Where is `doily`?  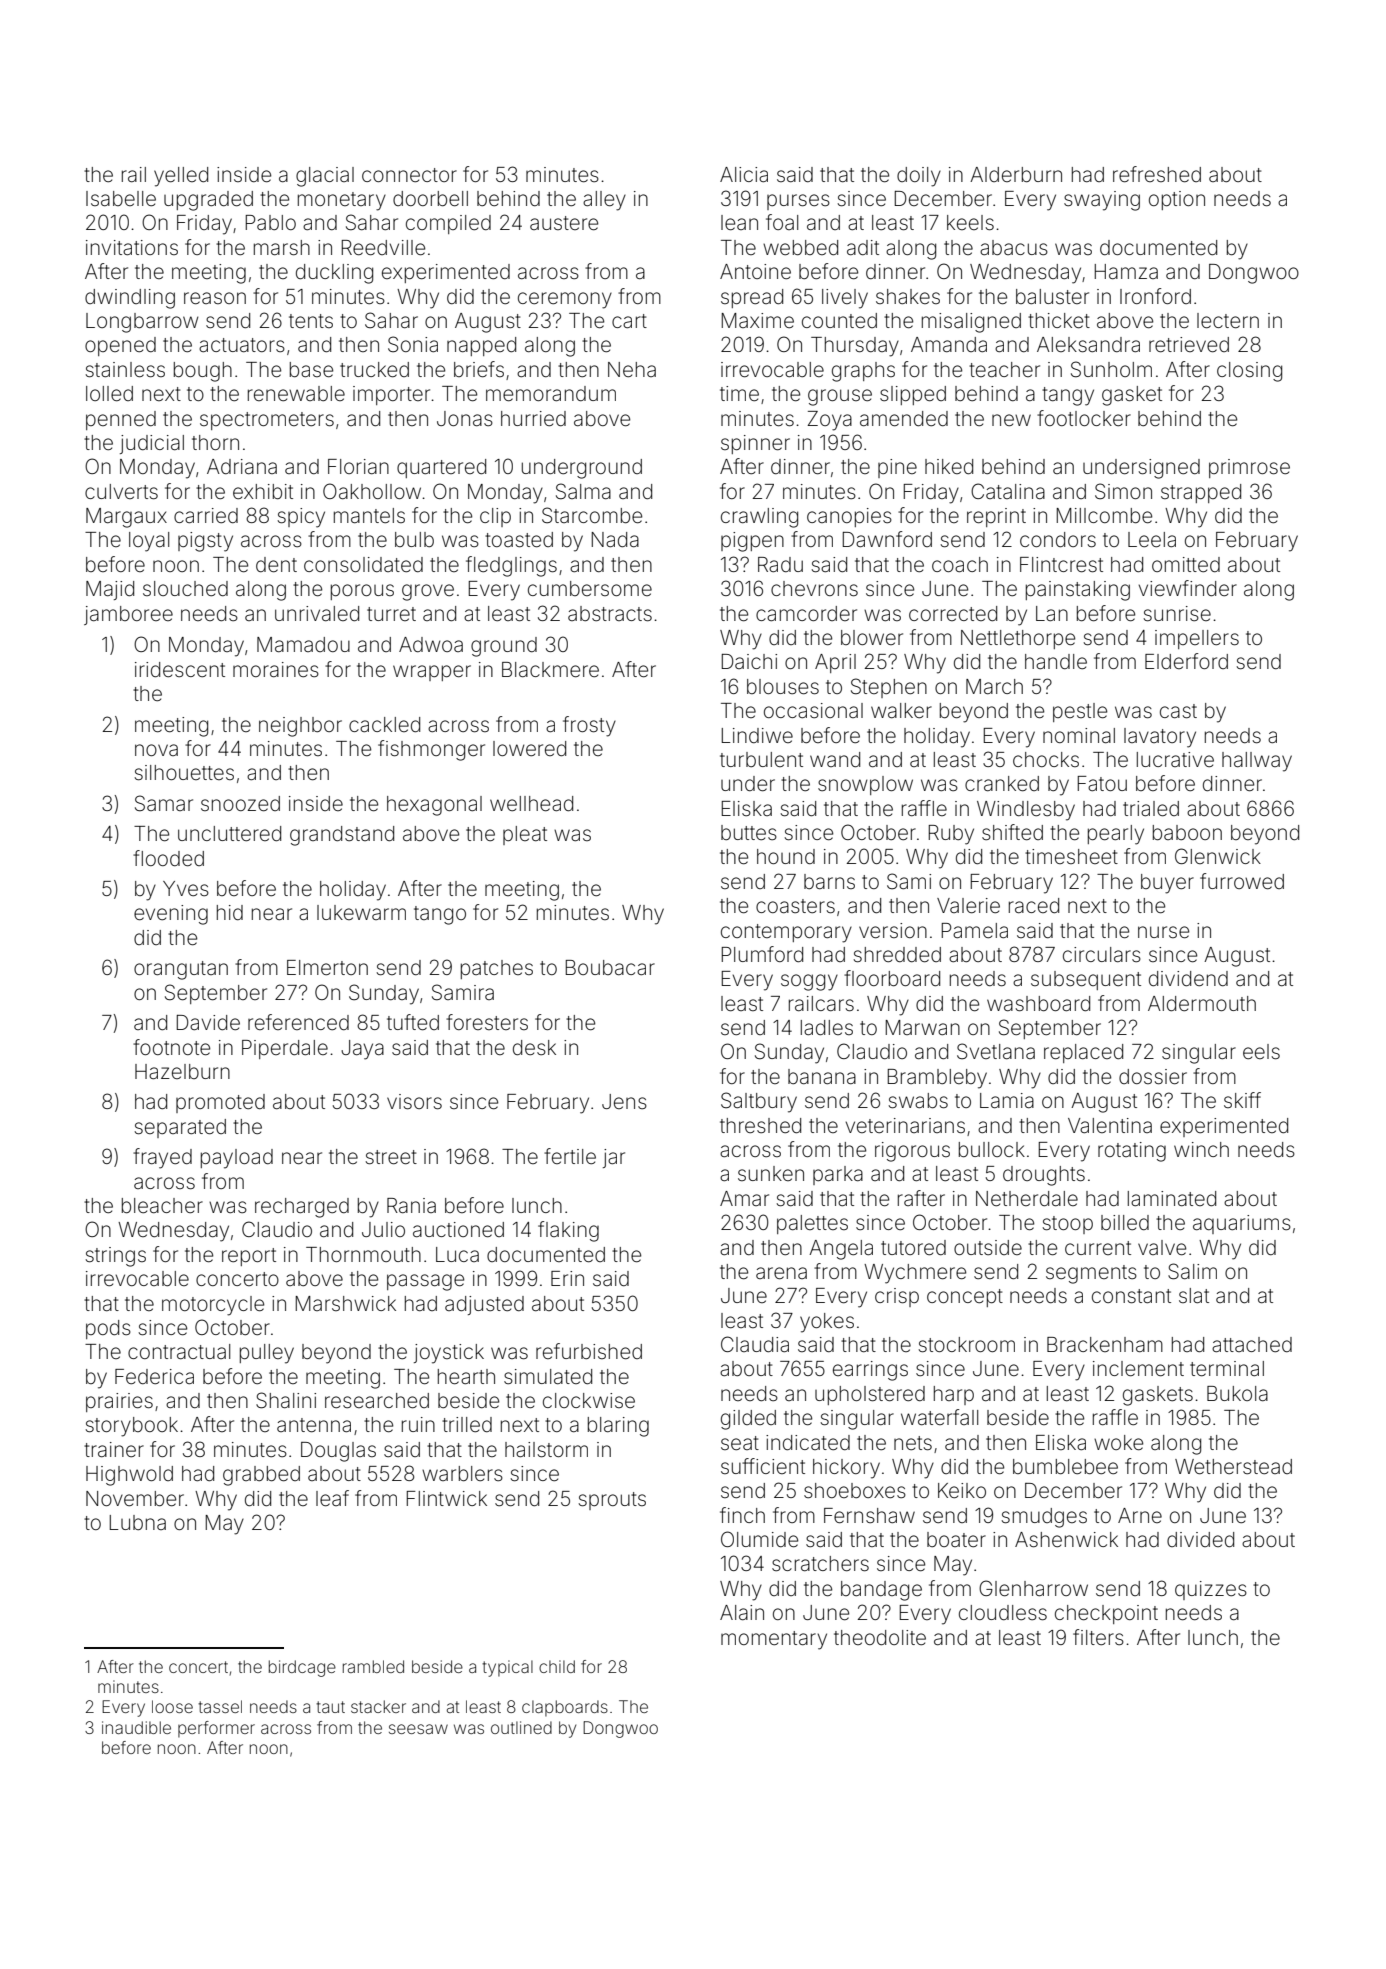
doily is located at coordinates (919, 177).
